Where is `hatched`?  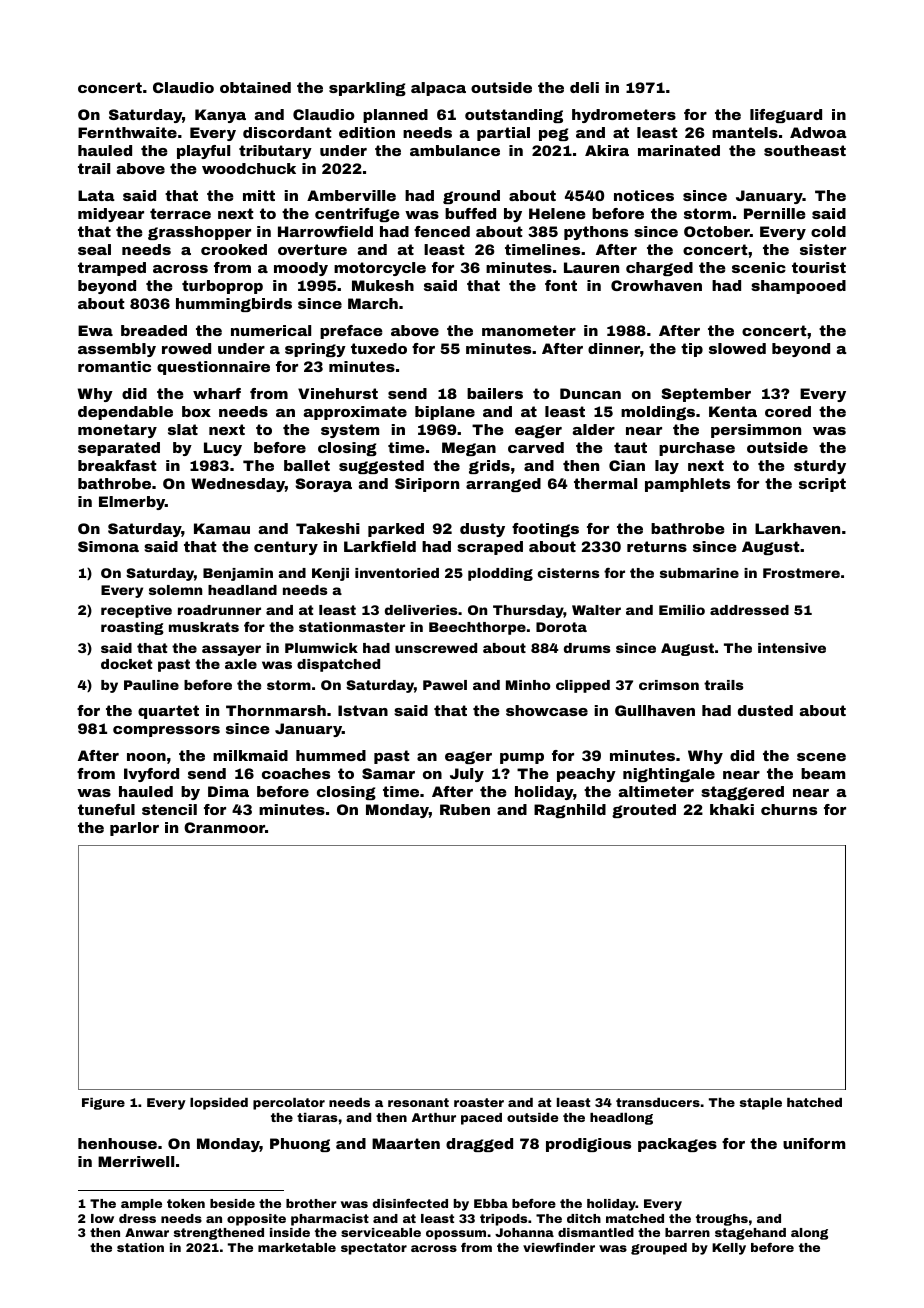
hatched is located at coordinates (814, 1102).
